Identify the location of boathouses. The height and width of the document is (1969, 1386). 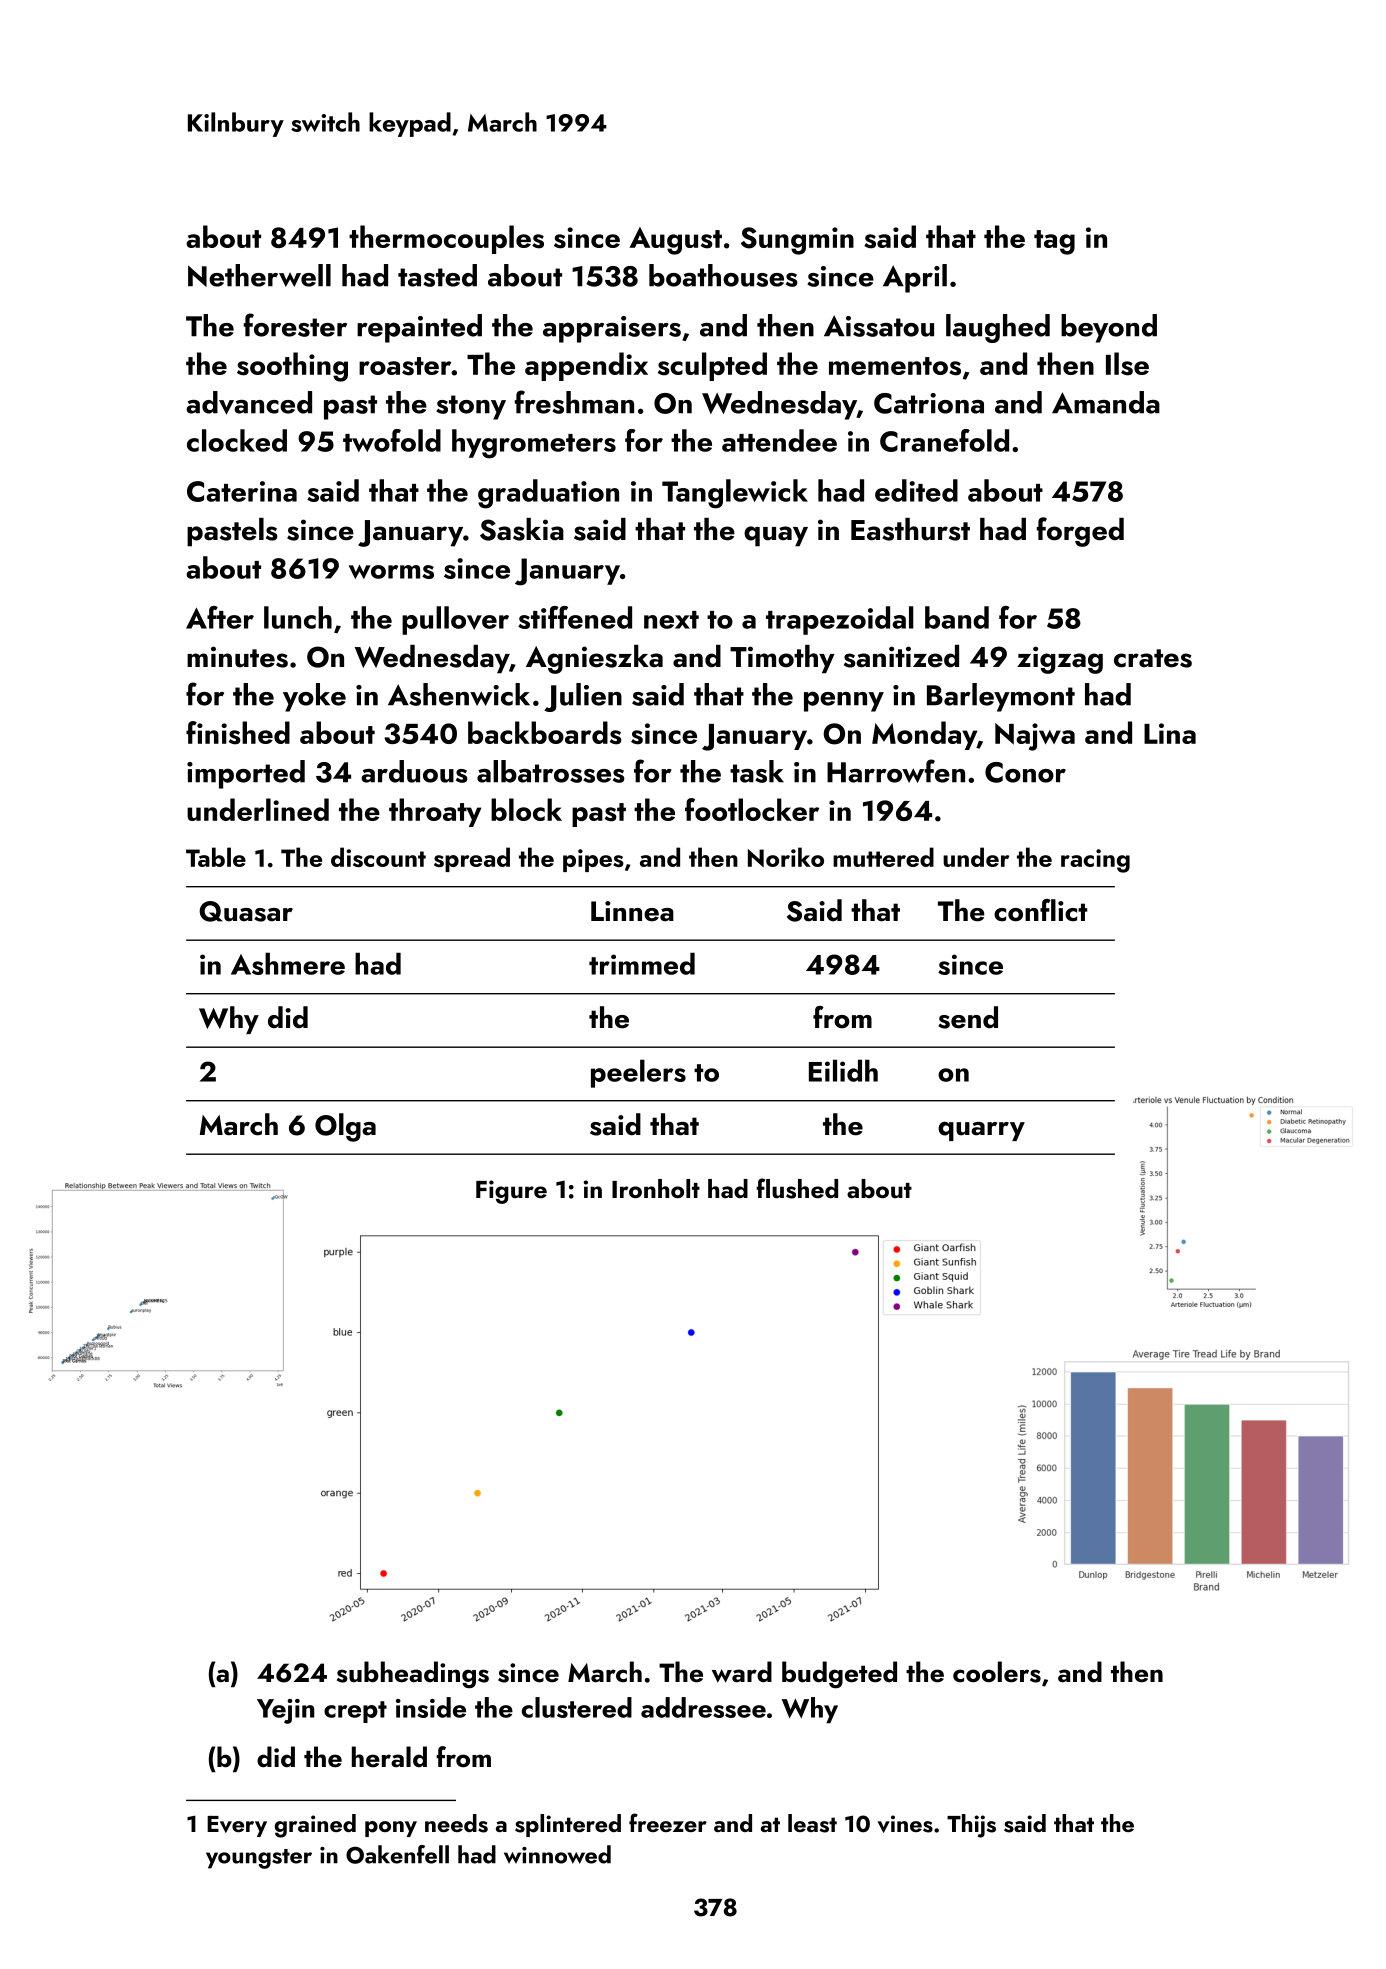
(723, 275).
